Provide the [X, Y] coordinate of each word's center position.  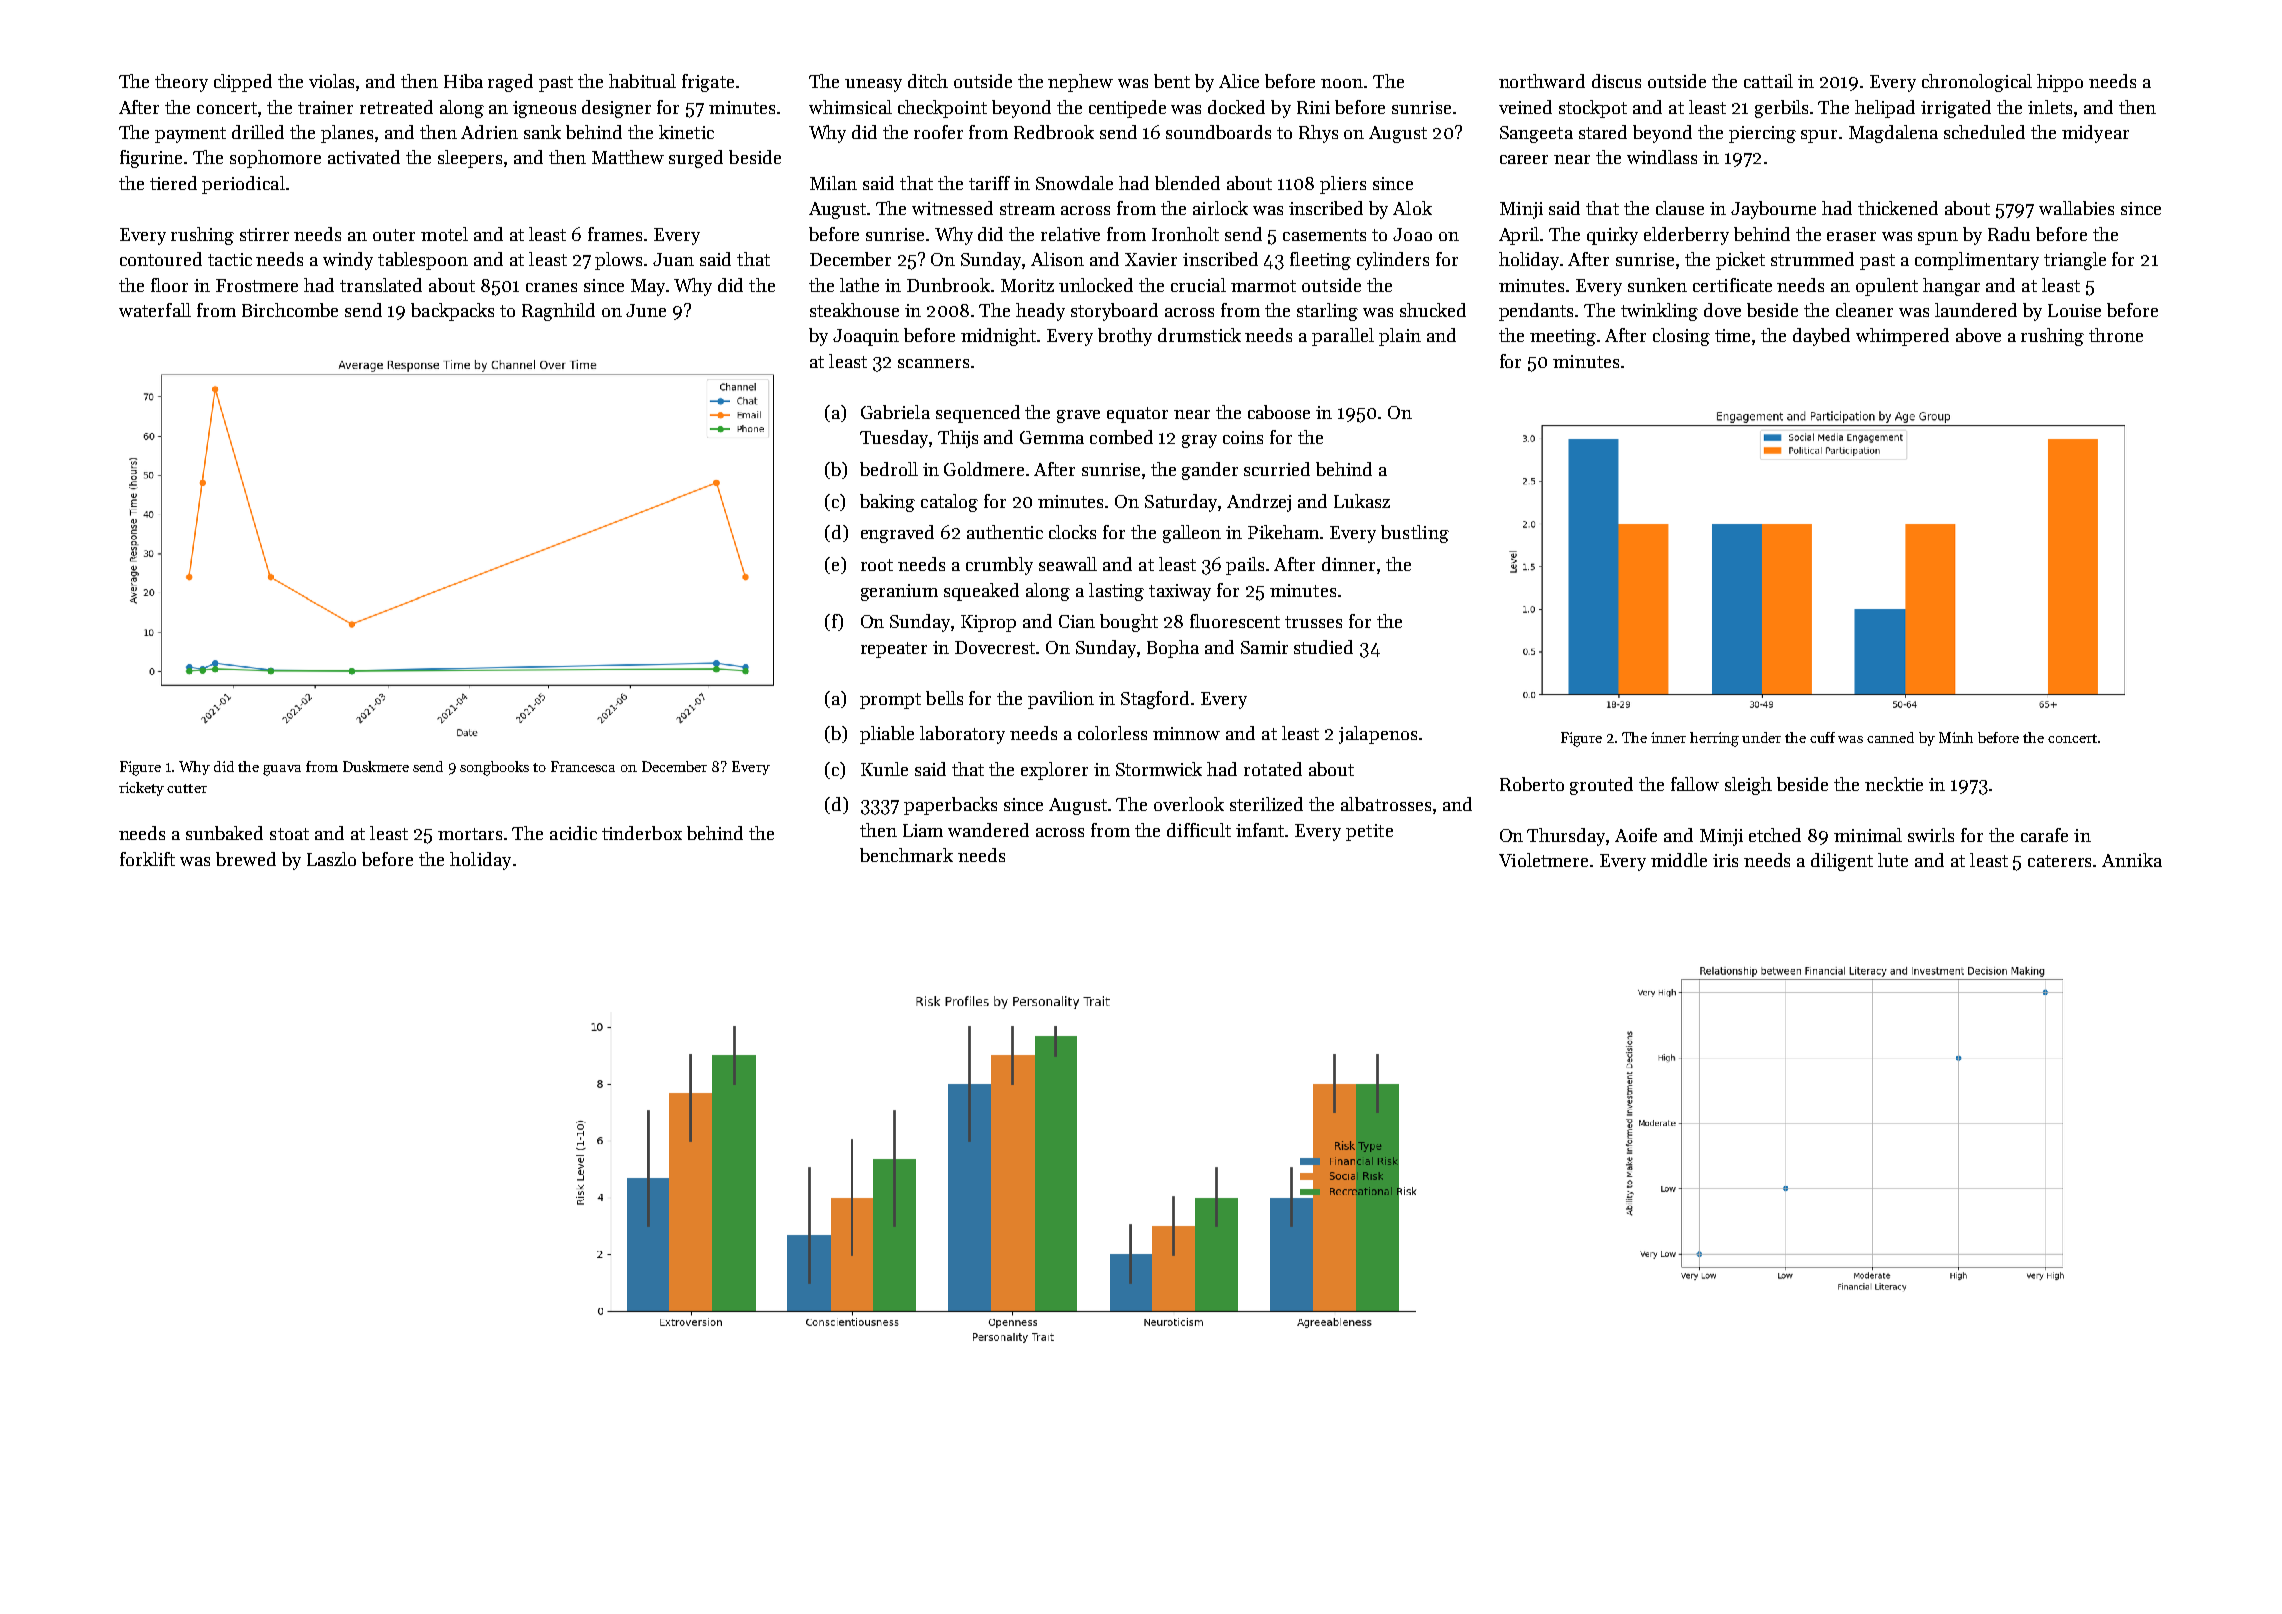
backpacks [452, 312]
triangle [2075, 261]
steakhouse [854, 310]
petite [1369, 832]
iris [1725, 860]
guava [282, 770]
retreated [396, 107]
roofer [938, 132]
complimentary [1977, 261]
